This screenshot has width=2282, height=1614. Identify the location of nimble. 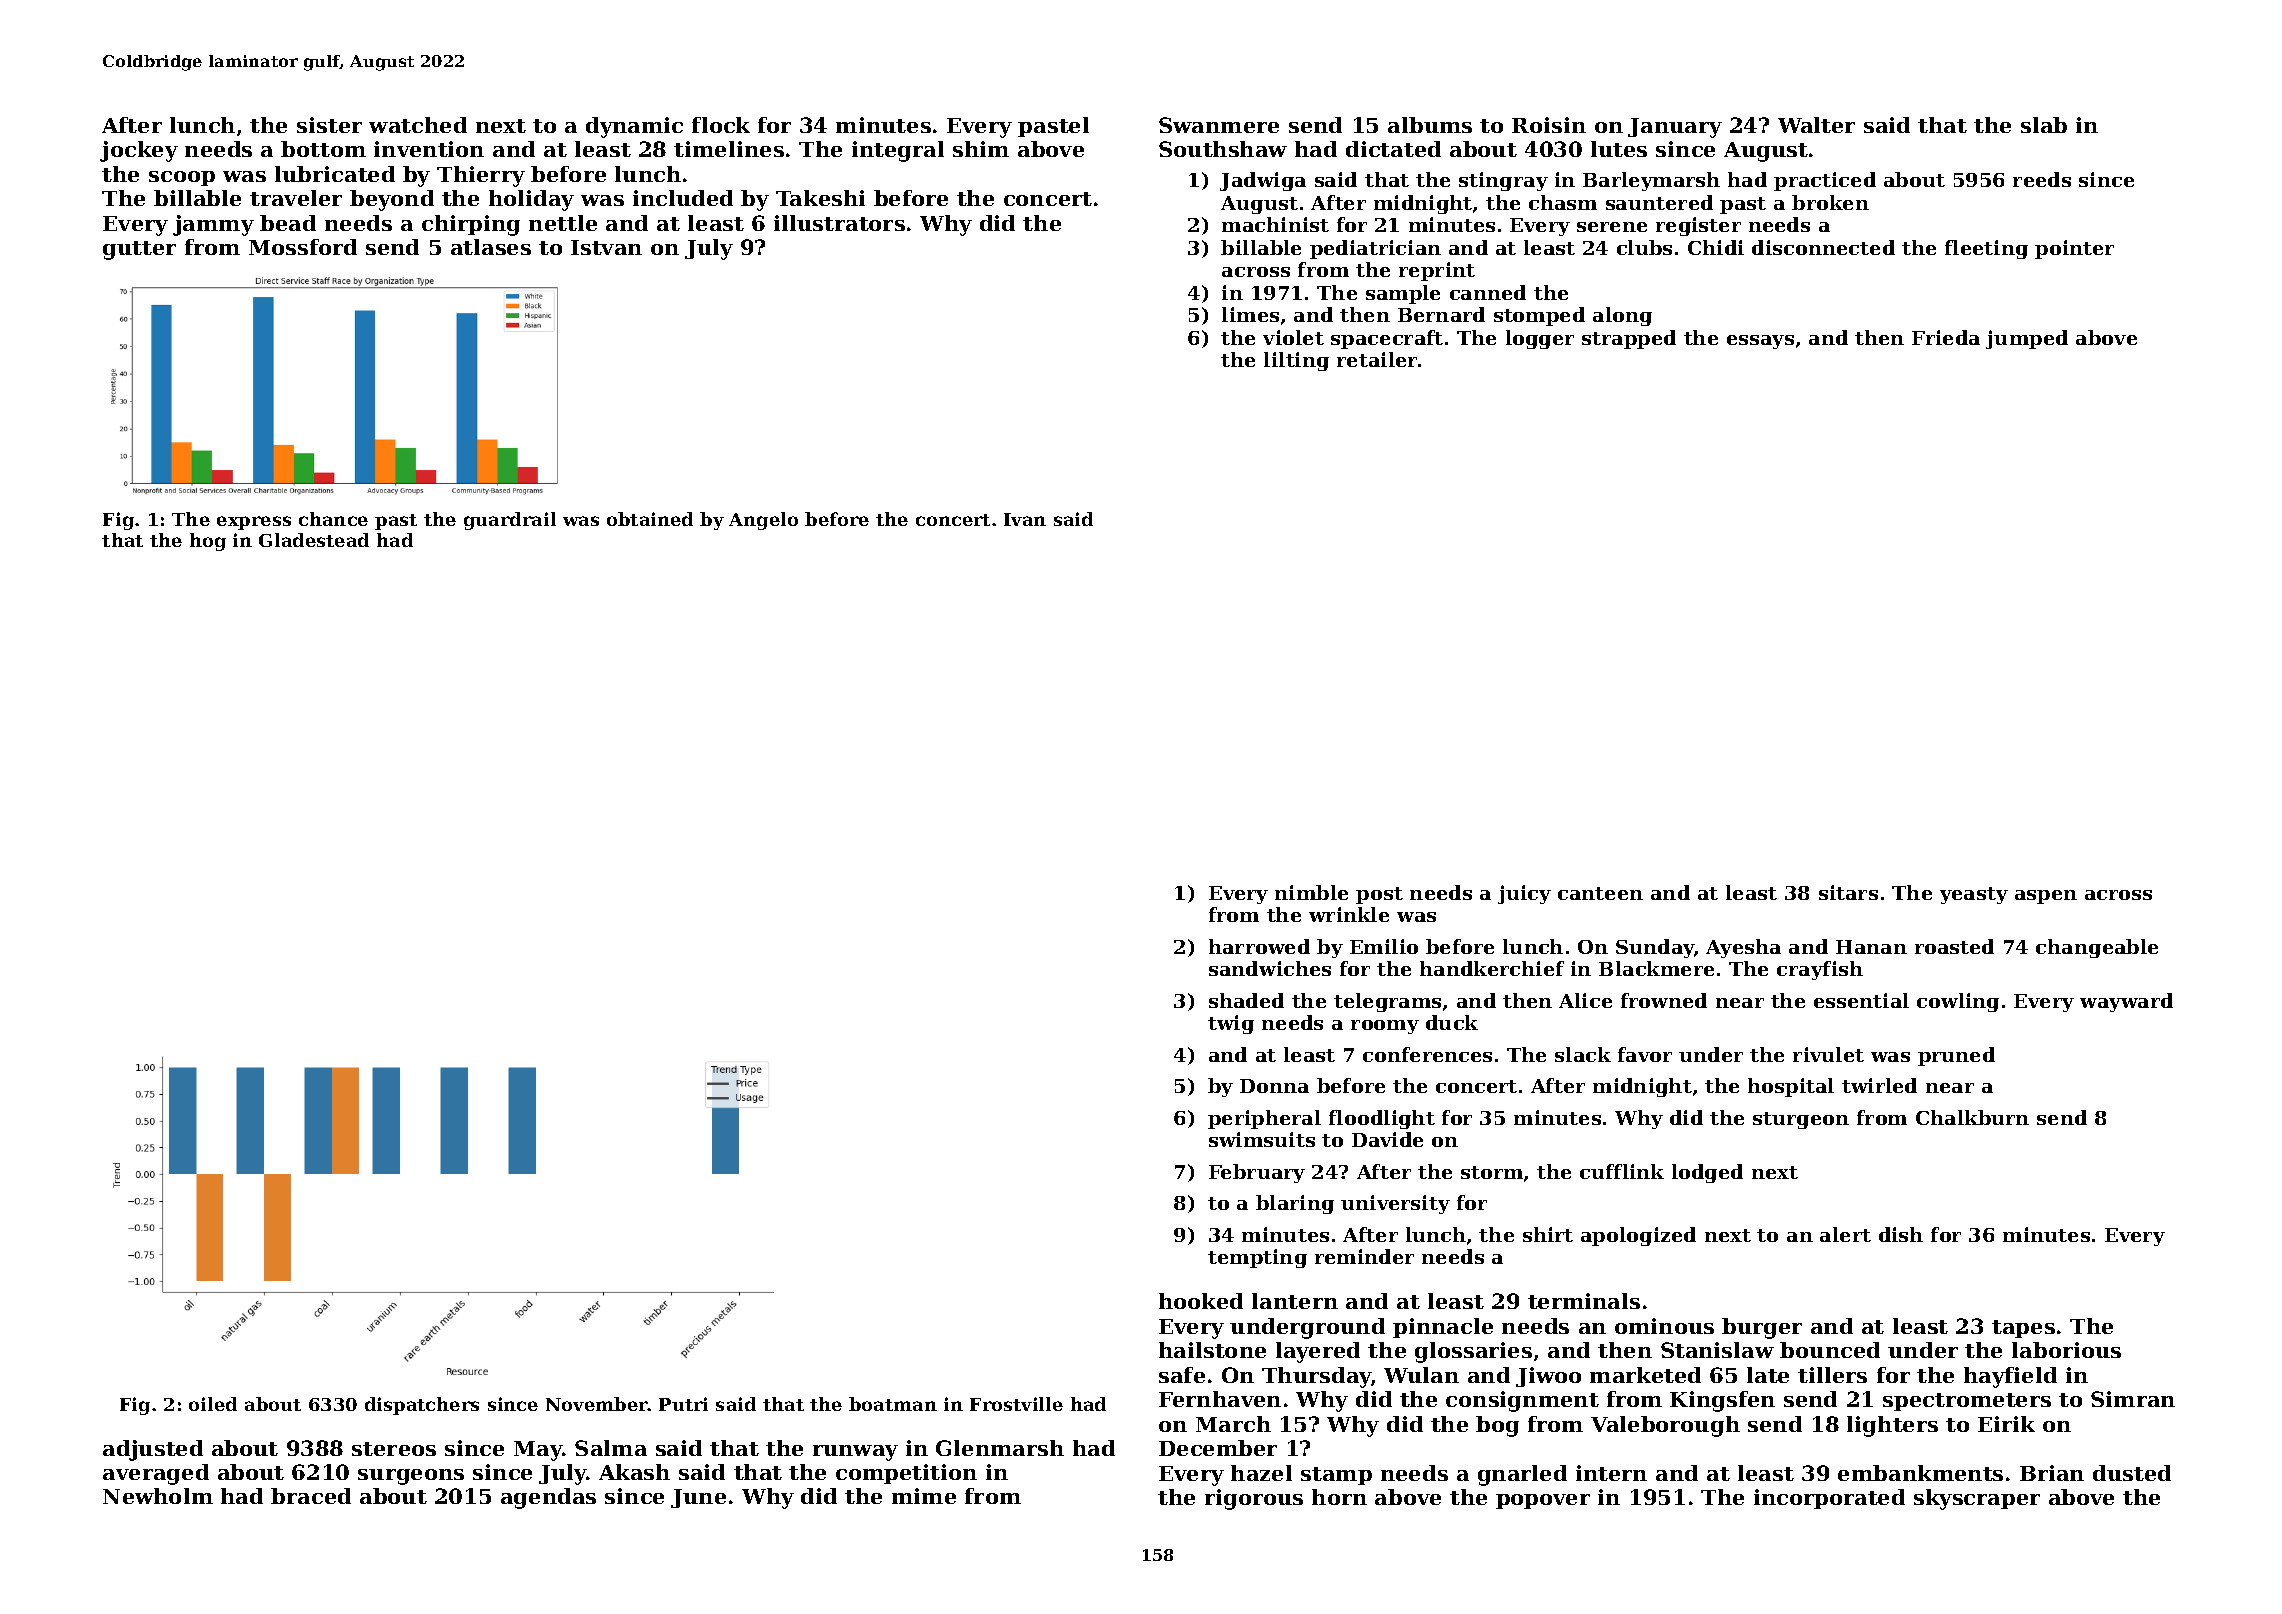
(1311, 892).
